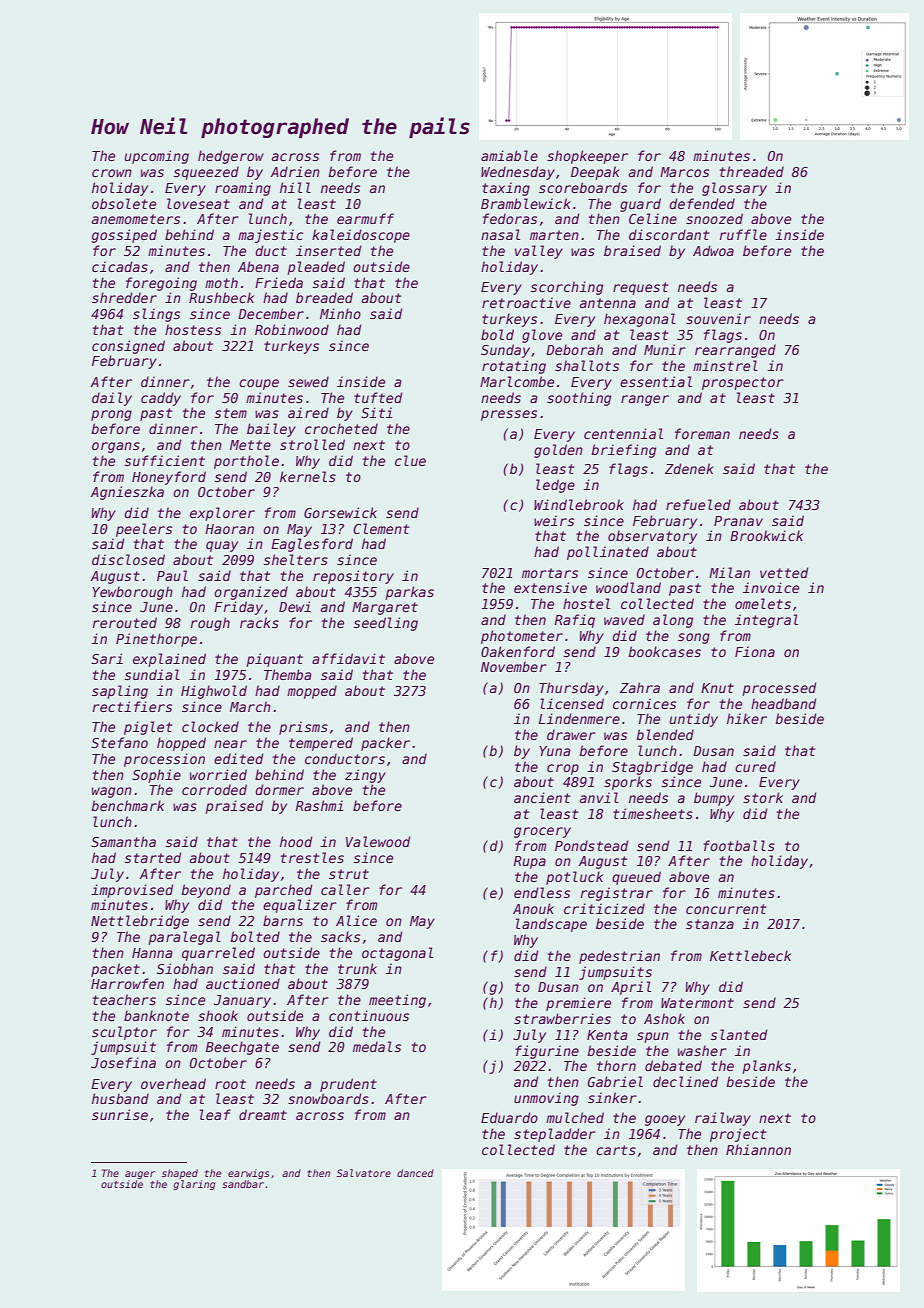  What do you see at coordinates (231, 157) in the image?
I see `hedgerow` at bounding box center [231, 157].
